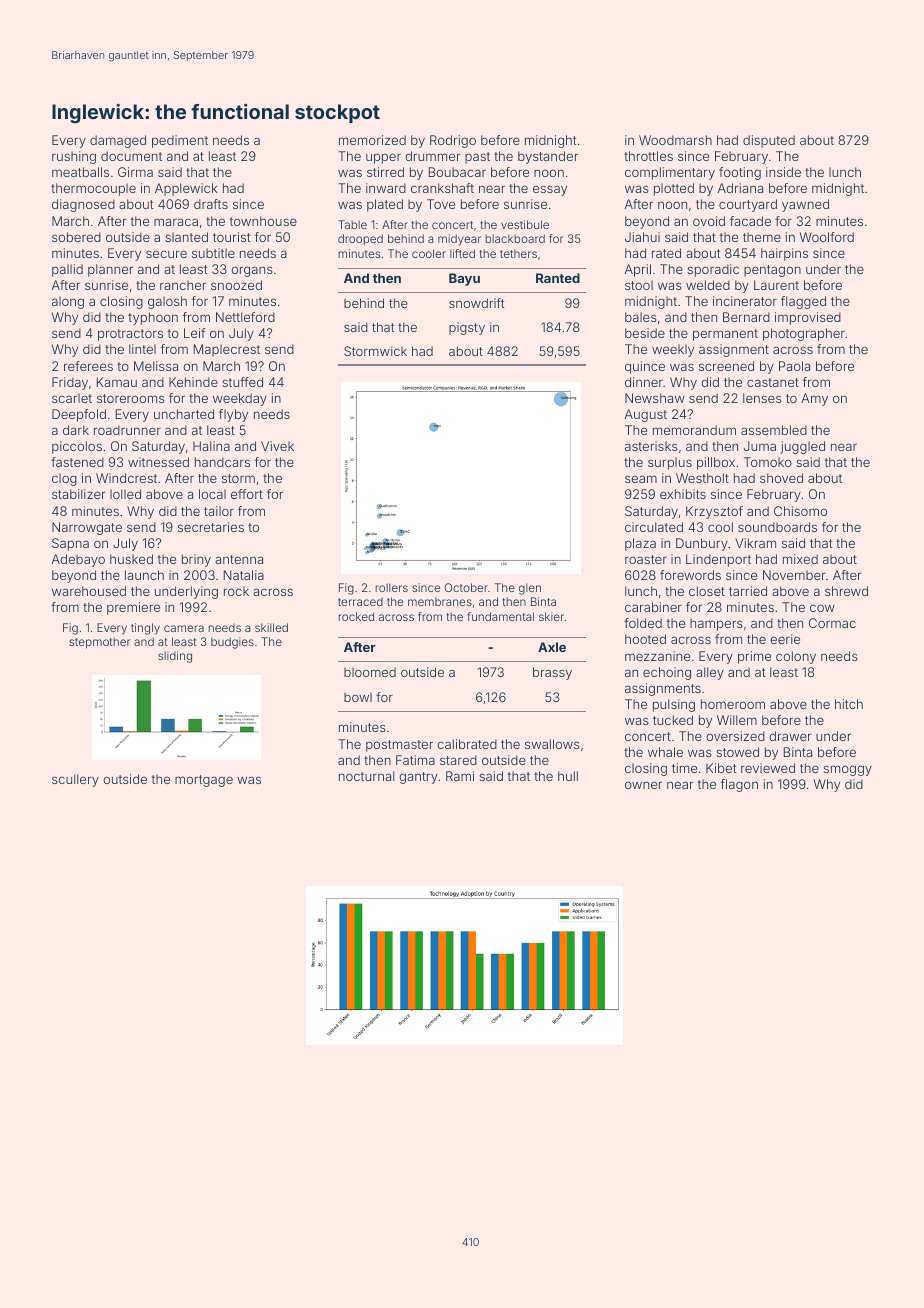 The width and height of the page is (924, 1308). I want to click on shoved, so click(781, 478).
